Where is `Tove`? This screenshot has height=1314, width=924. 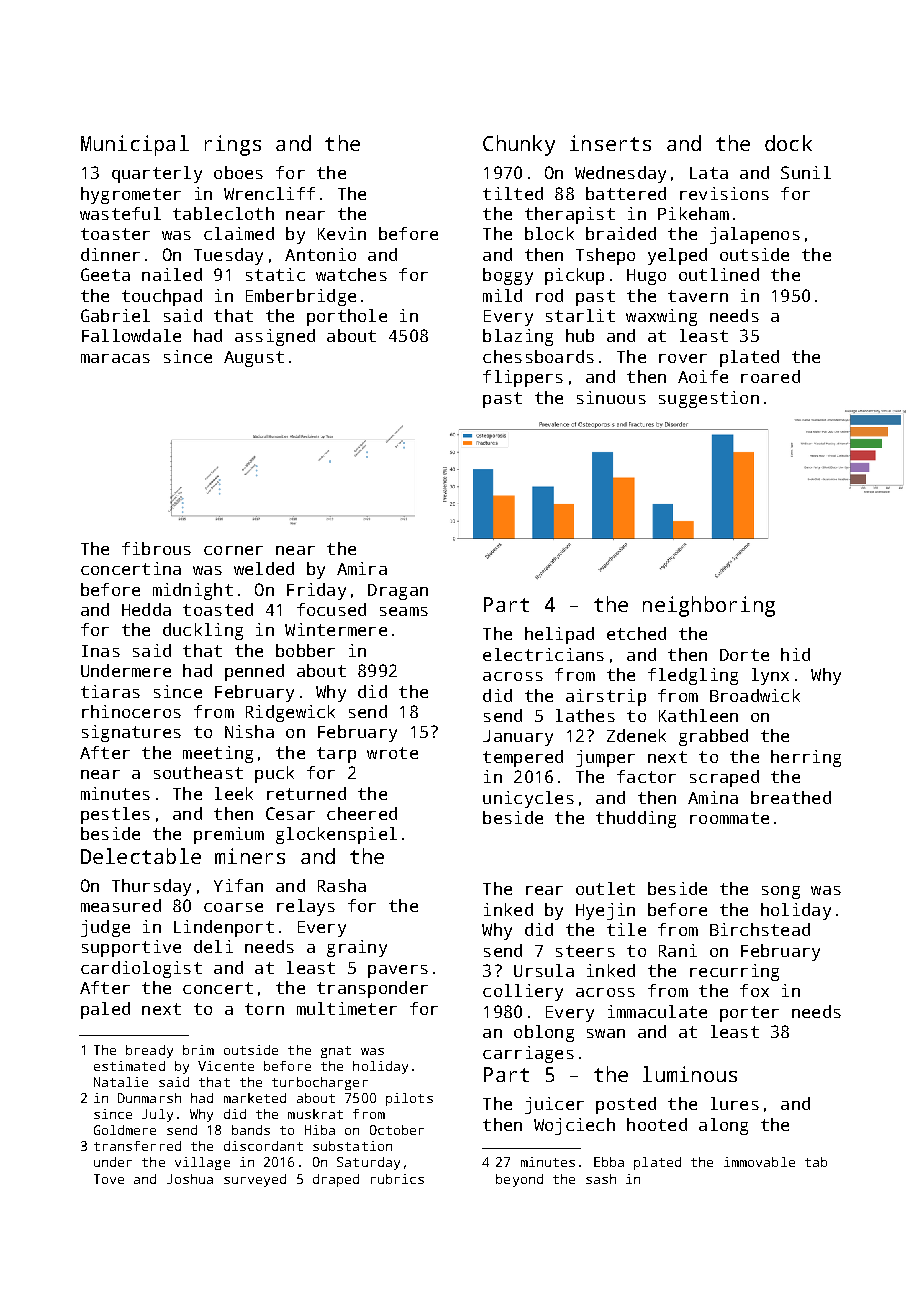 Tove is located at coordinates (109, 1179).
